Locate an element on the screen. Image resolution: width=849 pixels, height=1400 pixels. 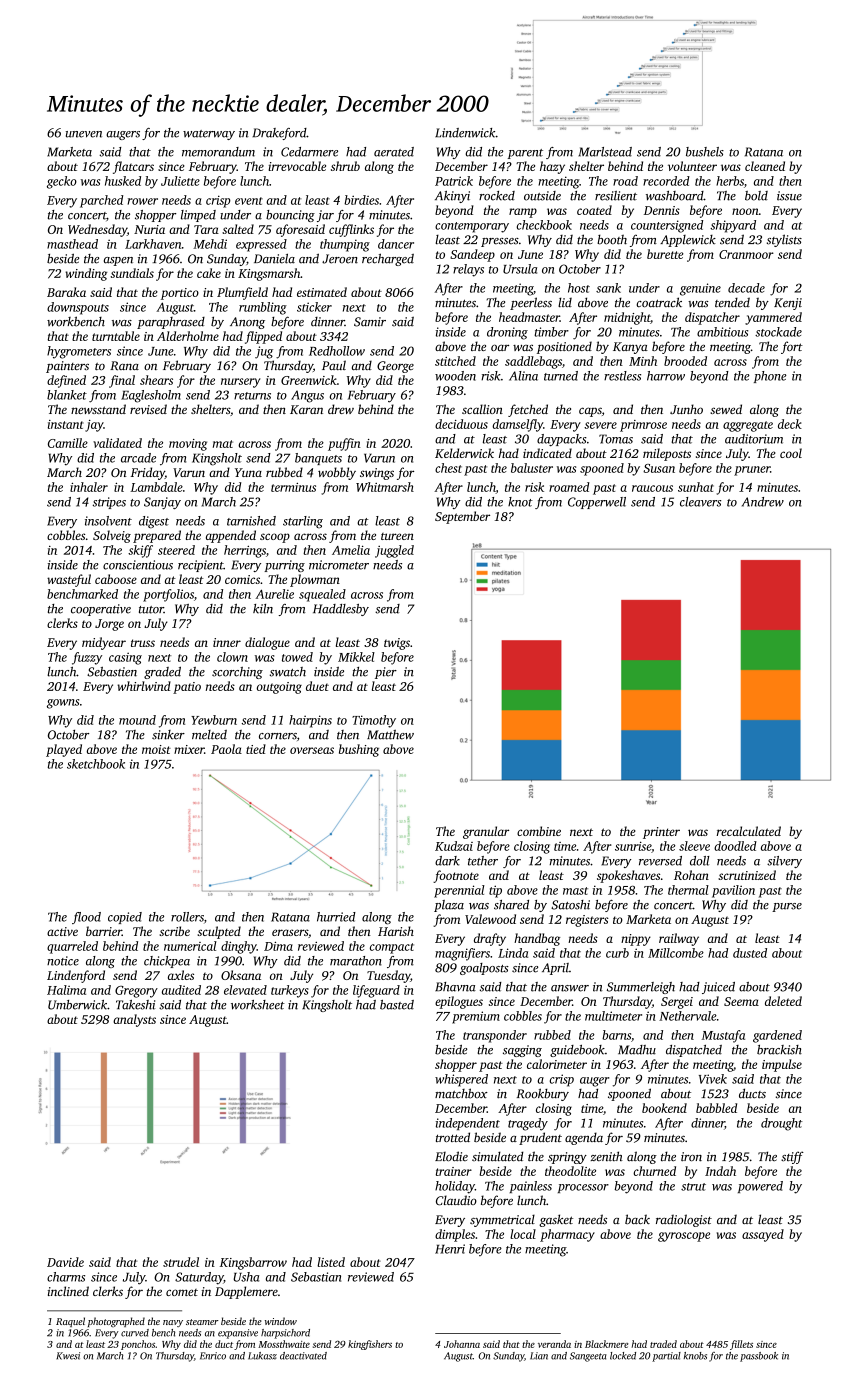
curb is located at coordinates (617, 953).
